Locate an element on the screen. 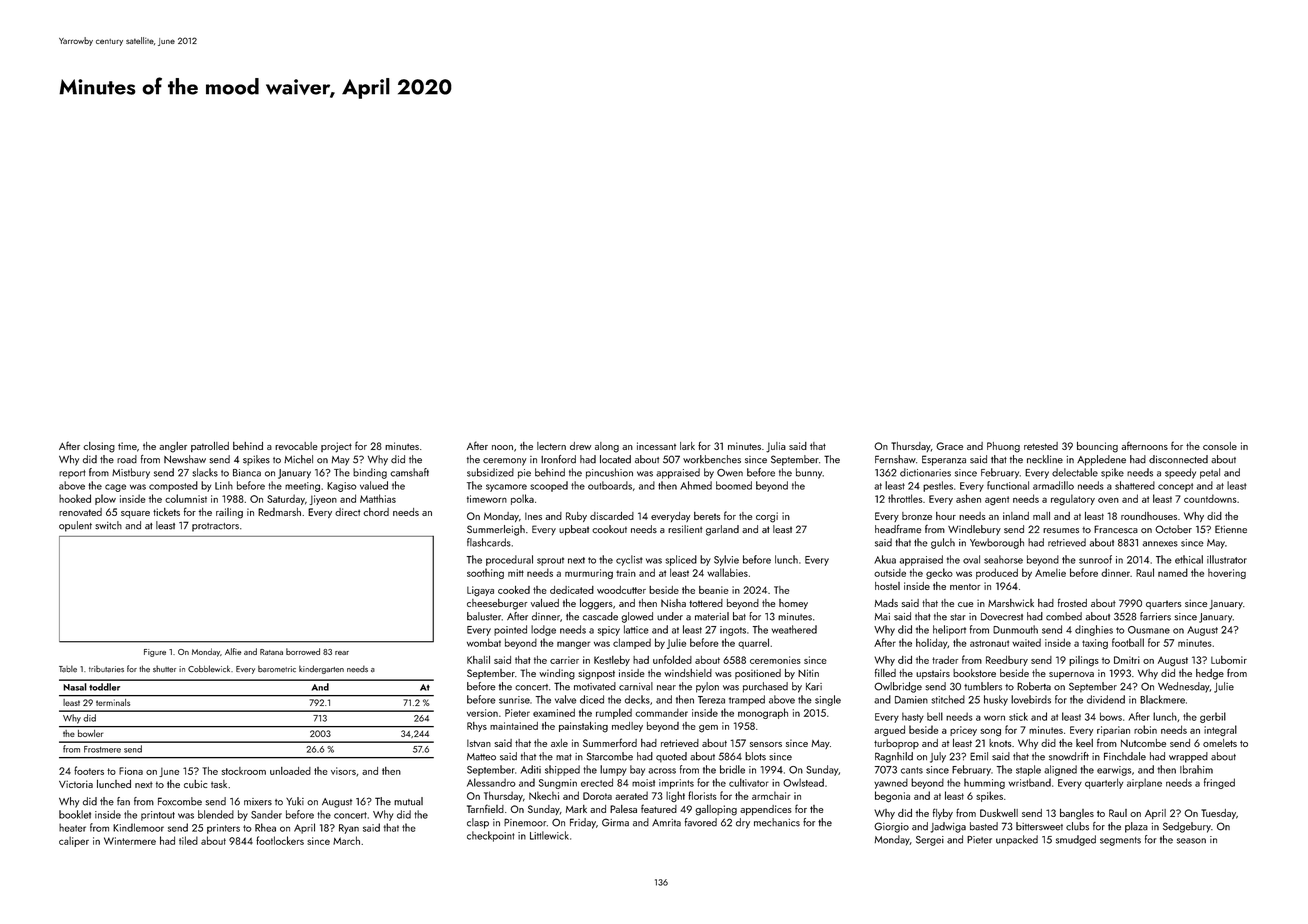 Image resolution: width=1308 pixels, height=924 pixels. flashcards is located at coordinates (489, 542).
